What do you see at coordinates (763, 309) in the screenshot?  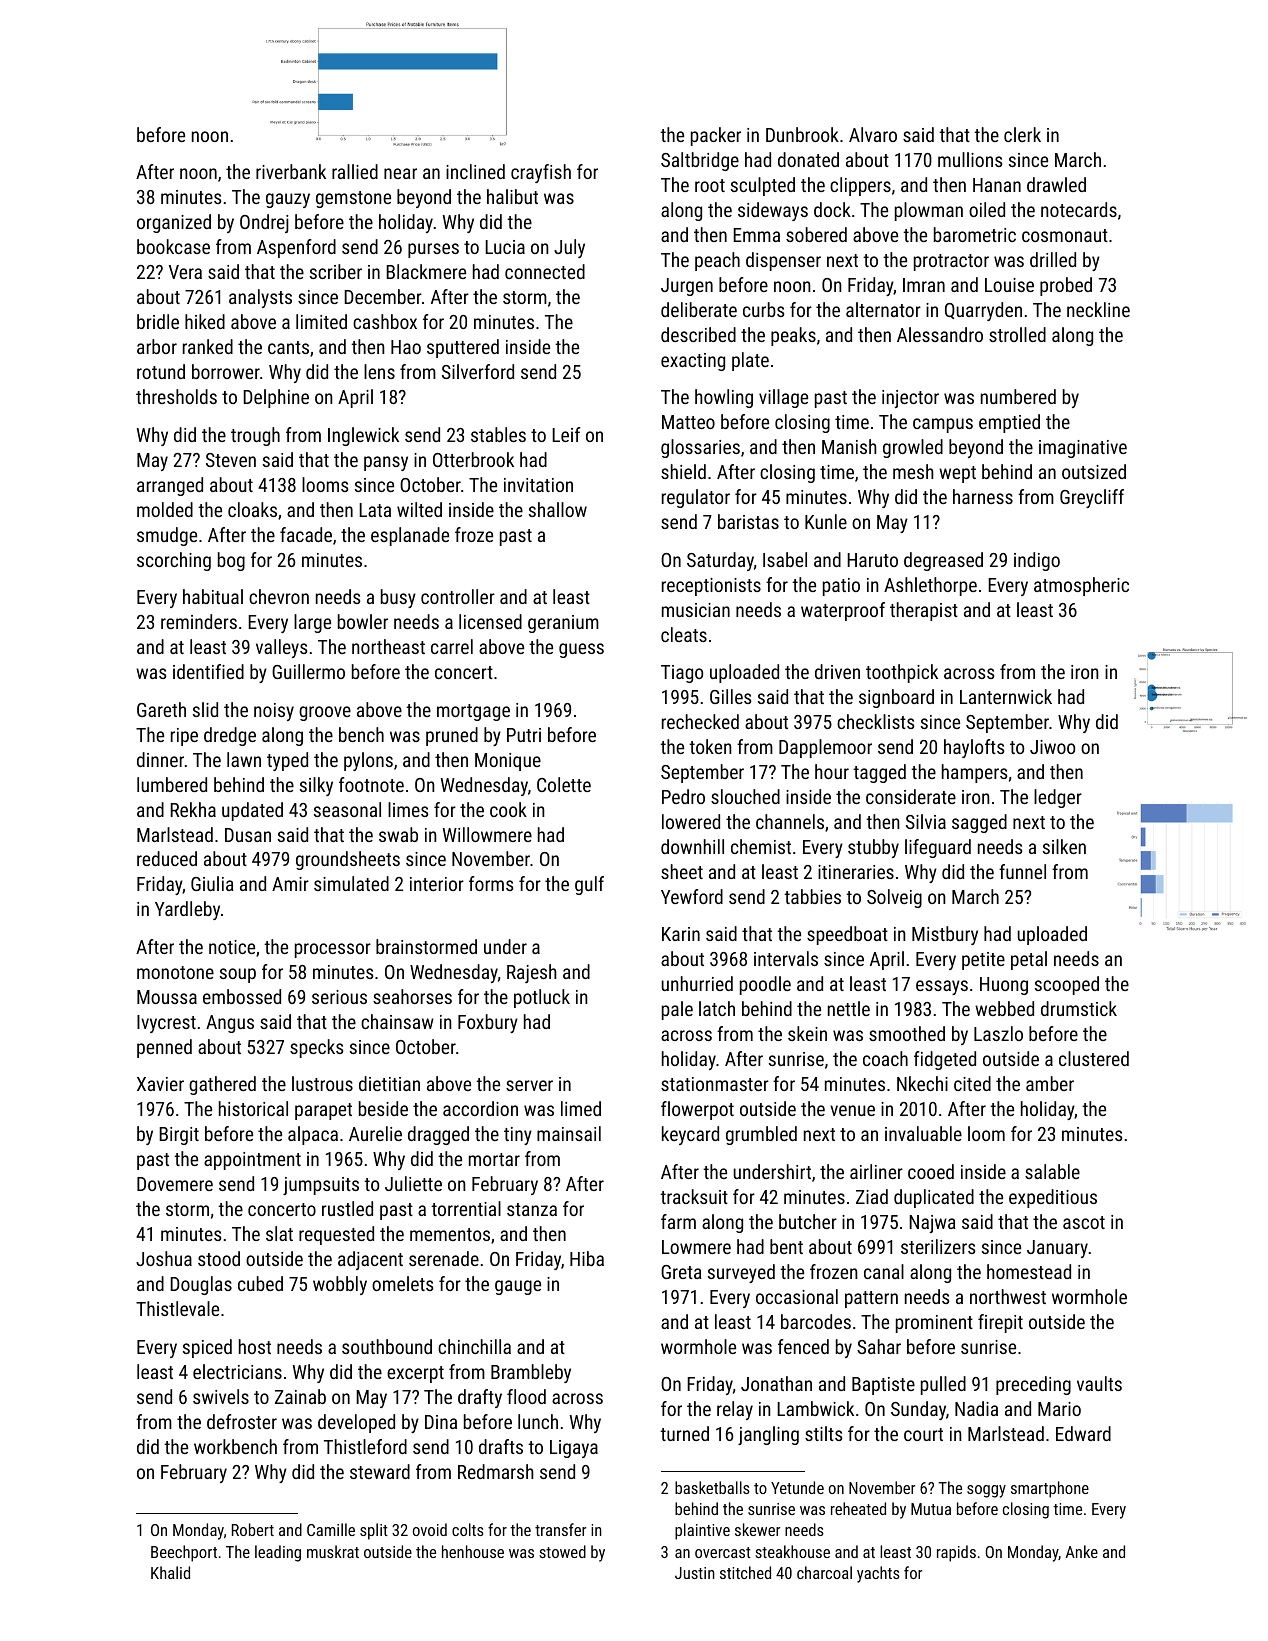 I see `curbs` at bounding box center [763, 309].
